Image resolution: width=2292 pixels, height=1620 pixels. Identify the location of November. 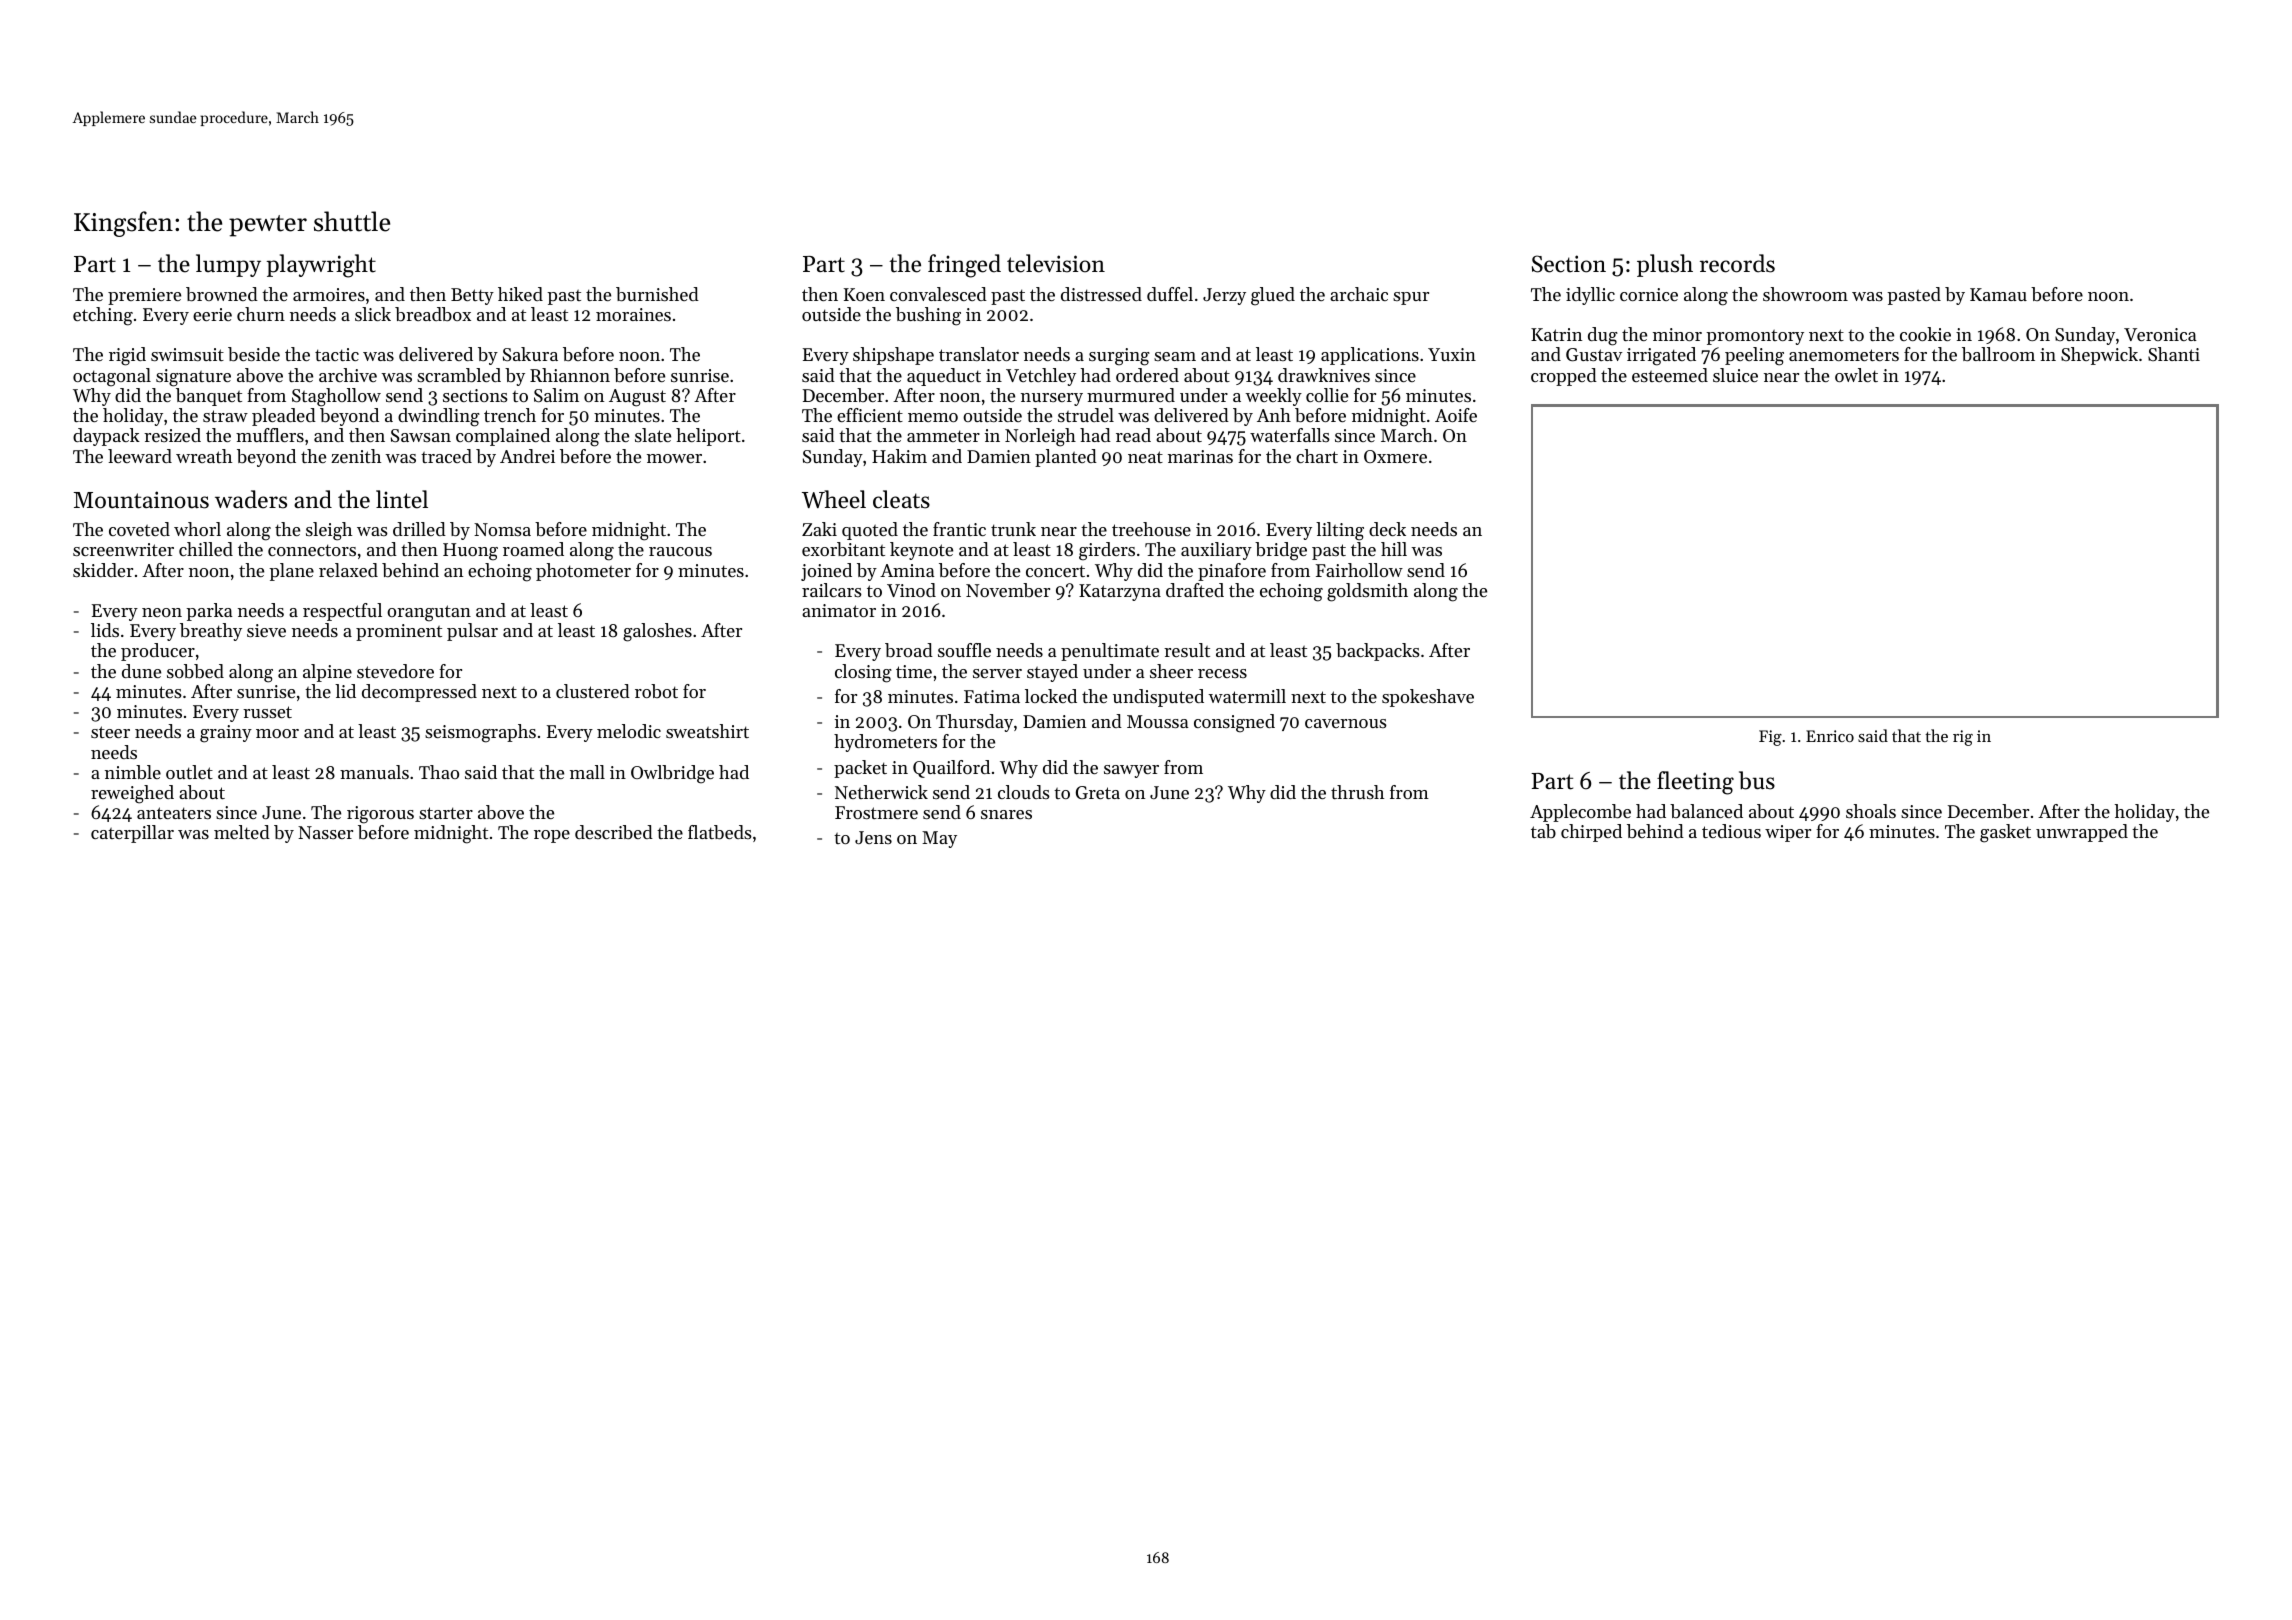
(1008, 590).
